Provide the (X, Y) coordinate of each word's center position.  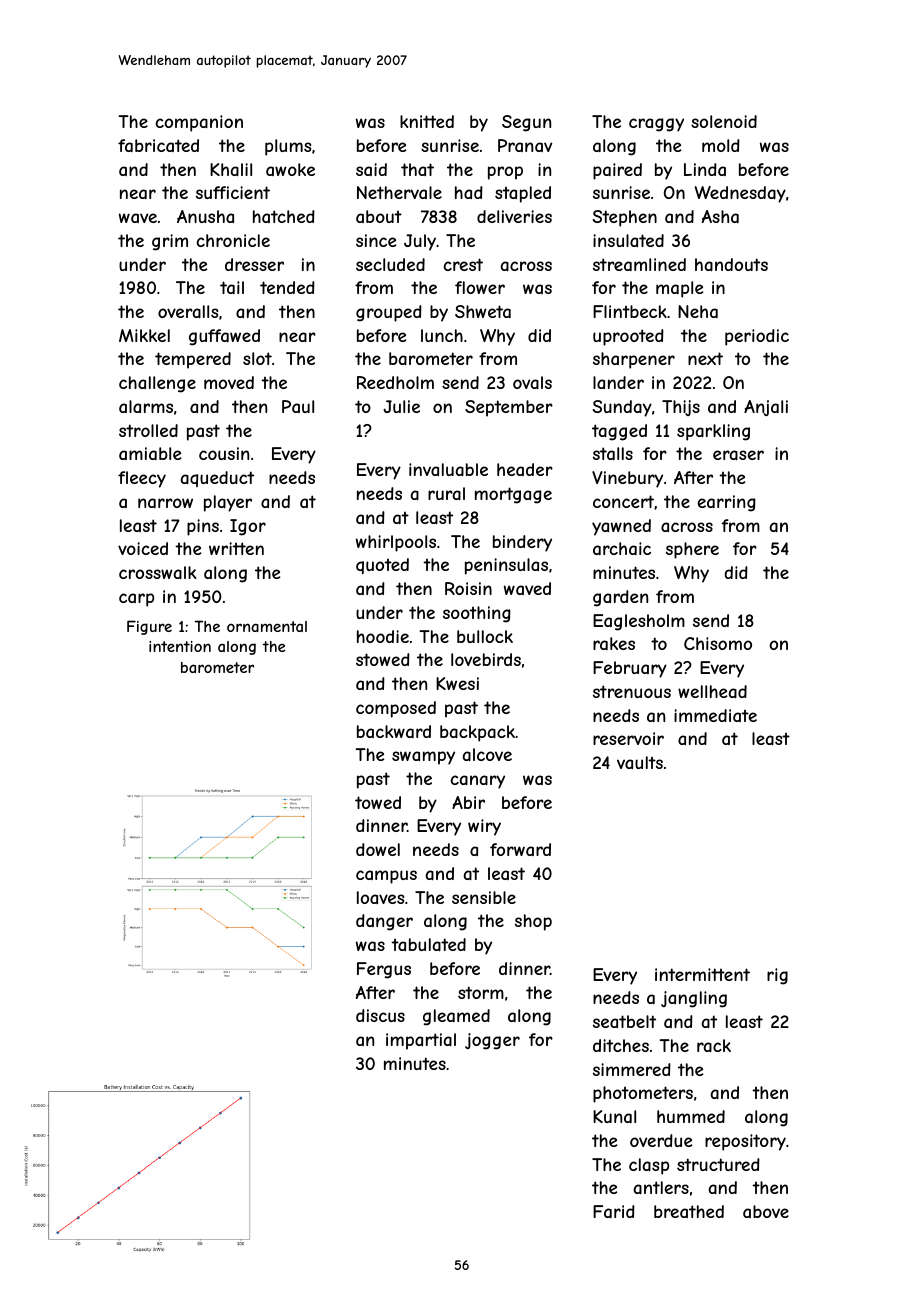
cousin (224, 453)
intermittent (702, 974)
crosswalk (157, 572)
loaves (380, 897)
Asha (720, 216)
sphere (692, 550)
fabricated (158, 145)
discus (380, 1015)
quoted (382, 566)
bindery (522, 543)
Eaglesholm (639, 622)
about (379, 216)
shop (533, 922)
